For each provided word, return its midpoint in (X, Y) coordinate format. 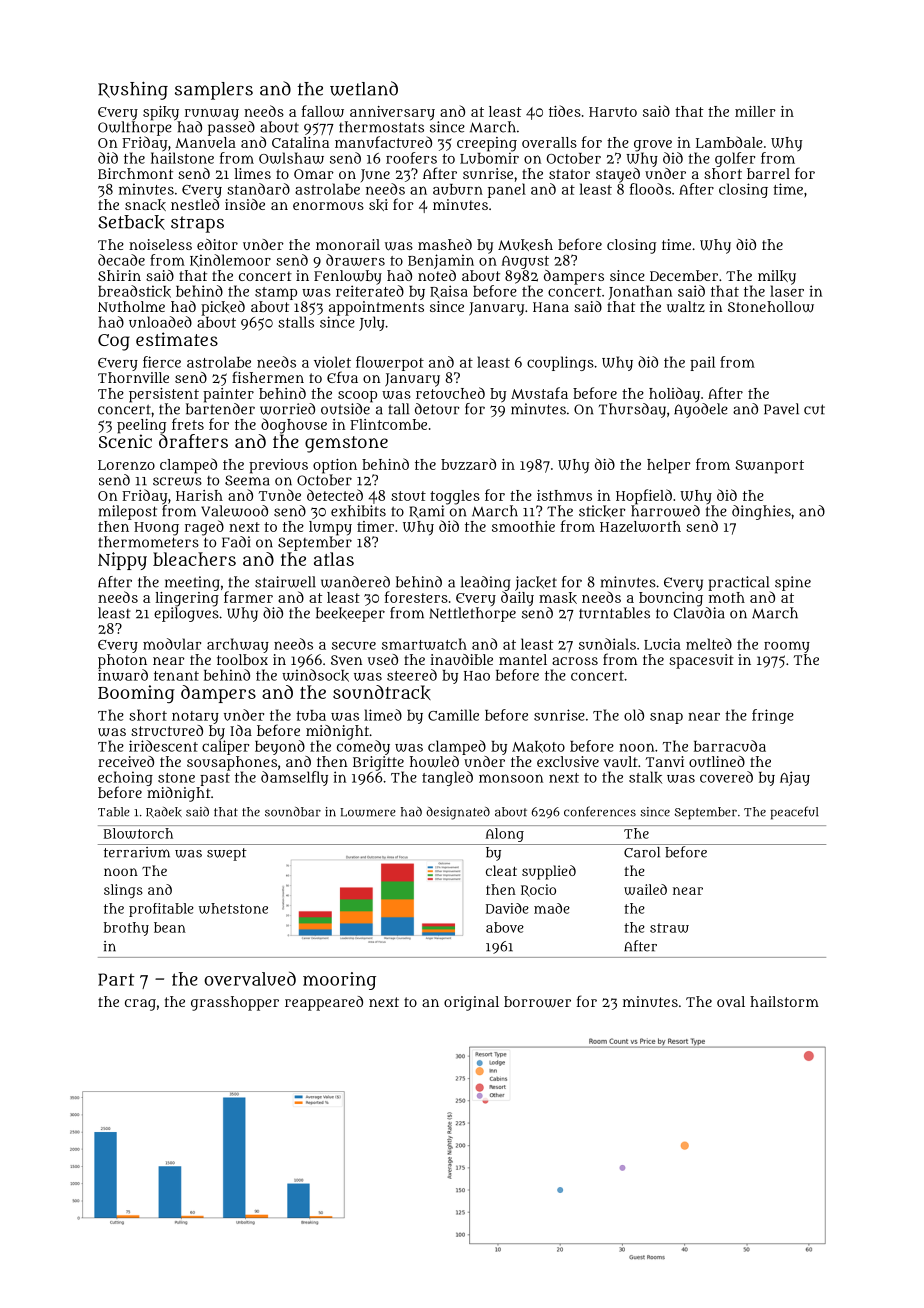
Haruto (613, 112)
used (383, 659)
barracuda (730, 746)
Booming (136, 694)
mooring (339, 981)
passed (231, 128)
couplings (560, 363)
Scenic (125, 441)
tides (565, 111)
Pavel (781, 409)
